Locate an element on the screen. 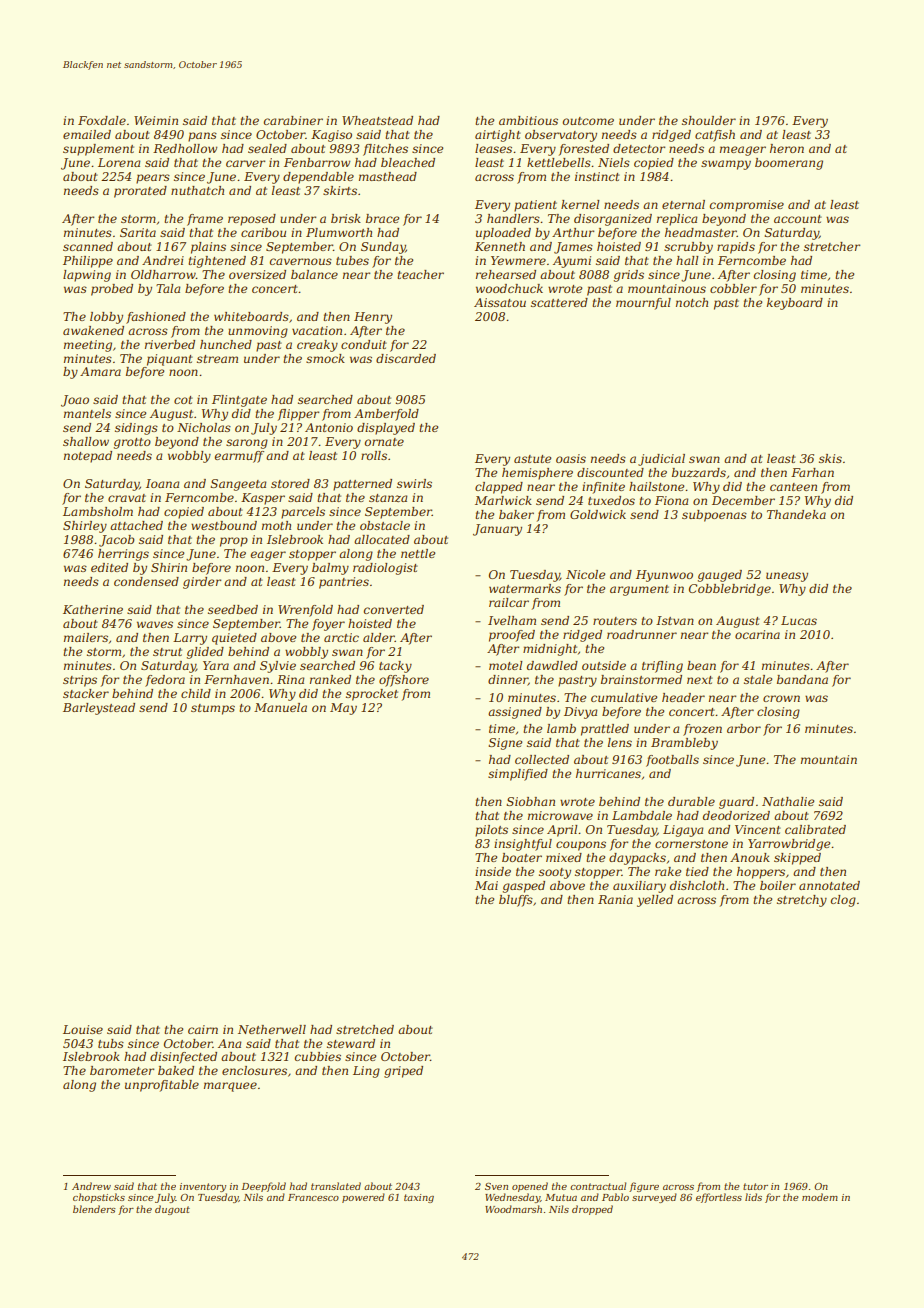  Barleystead is located at coordinates (99, 709).
